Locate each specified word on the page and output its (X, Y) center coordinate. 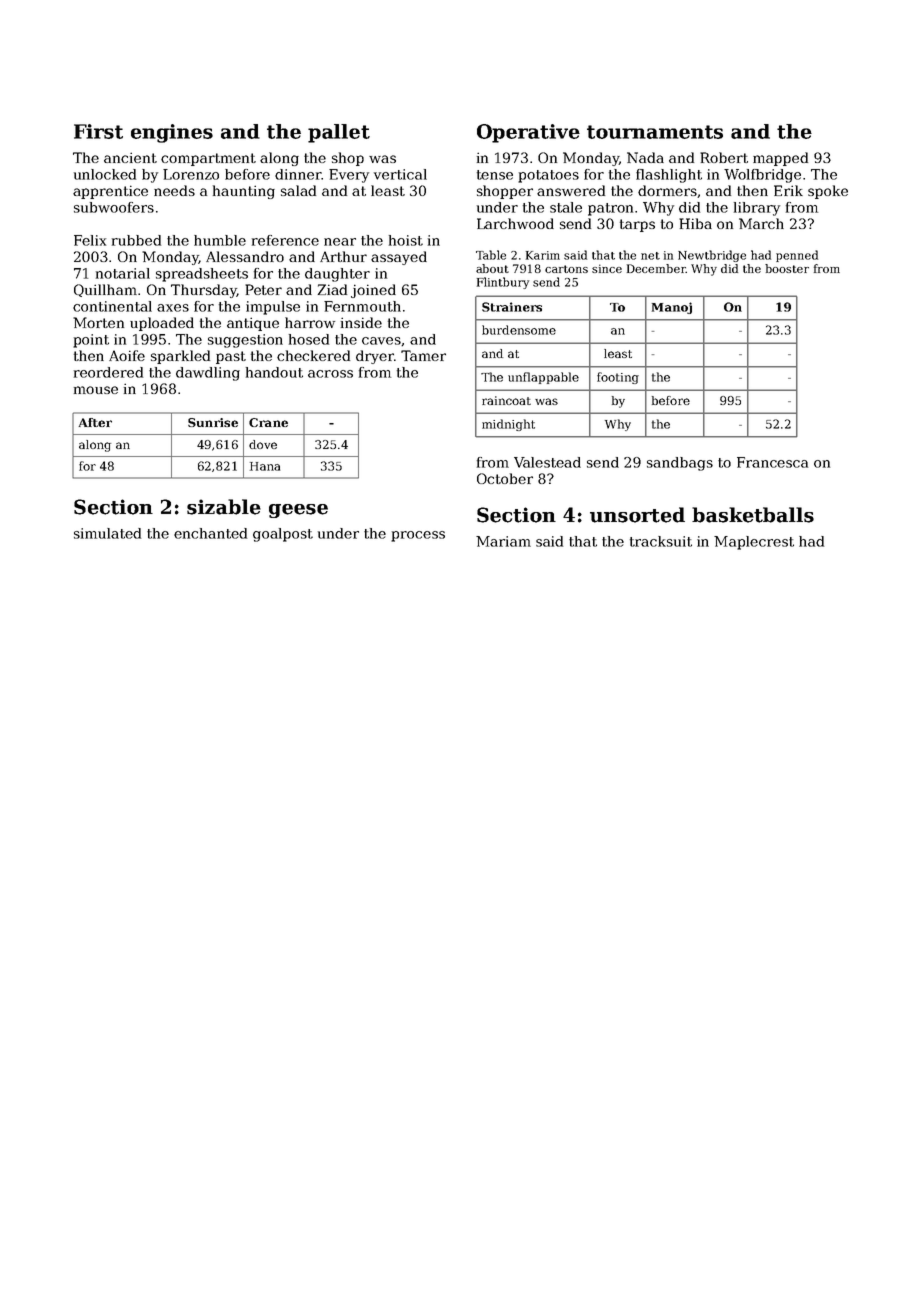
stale (566, 207)
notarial (123, 273)
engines (172, 133)
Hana (265, 466)
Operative (528, 133)
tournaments (655, 132)
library (757, 209)
